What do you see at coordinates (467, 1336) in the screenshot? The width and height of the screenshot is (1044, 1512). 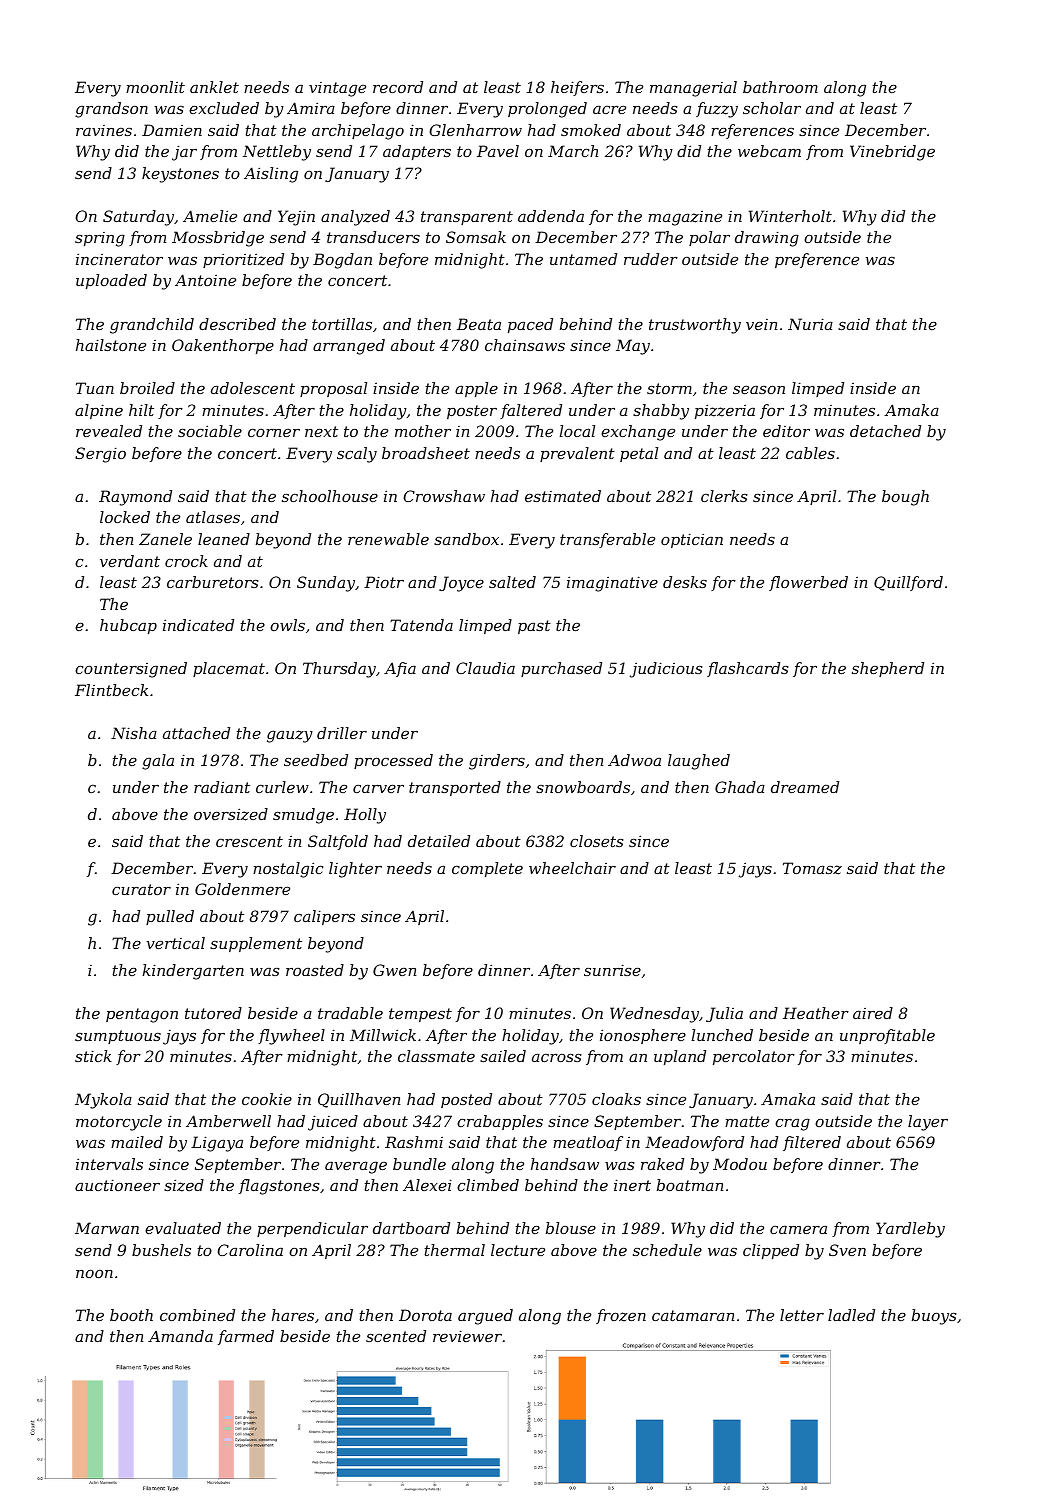 I see `reviewer` at bounding box center [467, 1336].
